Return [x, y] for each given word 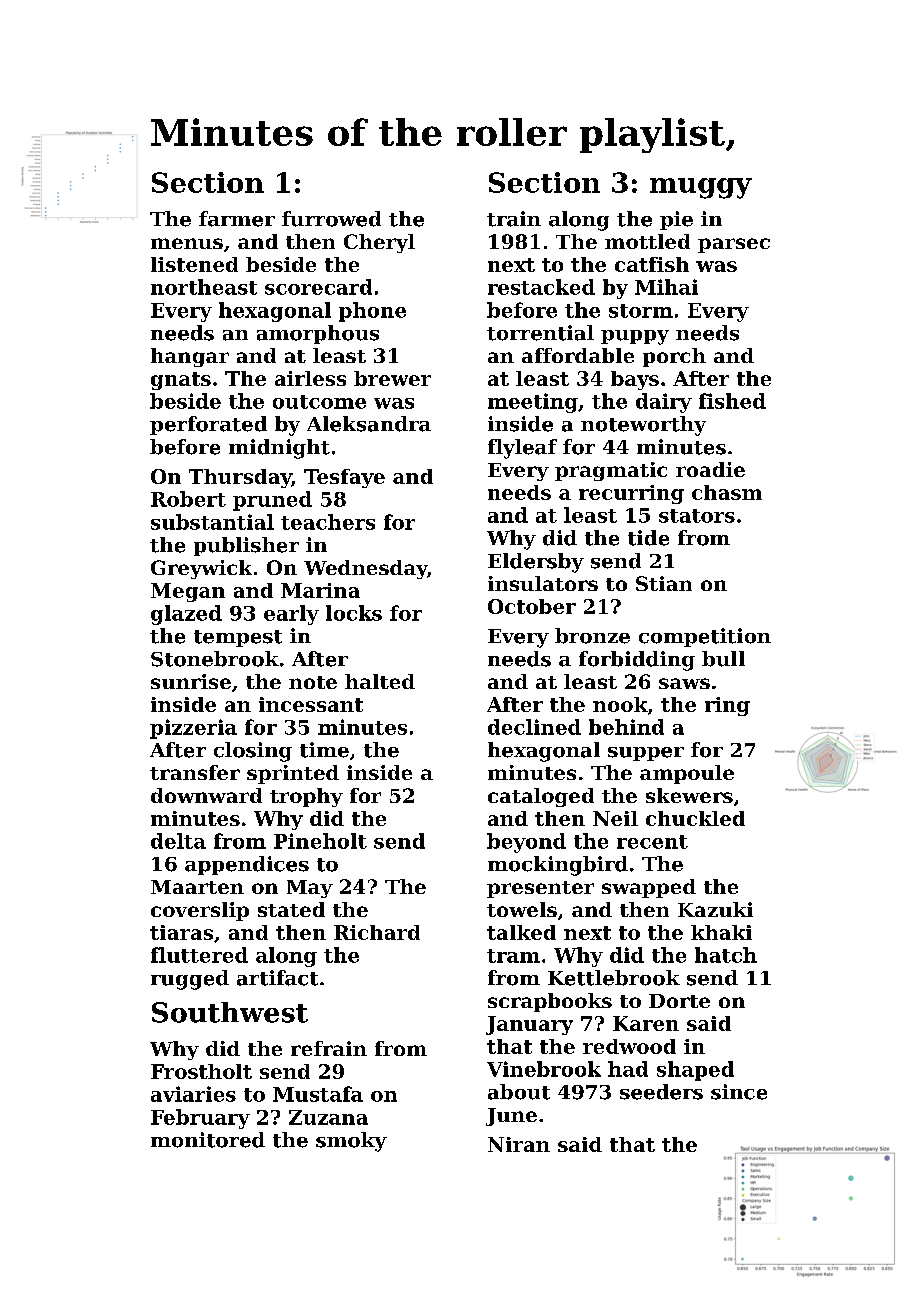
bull [723, 659]
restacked [541, 287]
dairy [664, 403]
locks [354, 613]
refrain [329, 1048]
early [291, 615]
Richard [377, 932]
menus [187, 243]
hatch [726, 955]
